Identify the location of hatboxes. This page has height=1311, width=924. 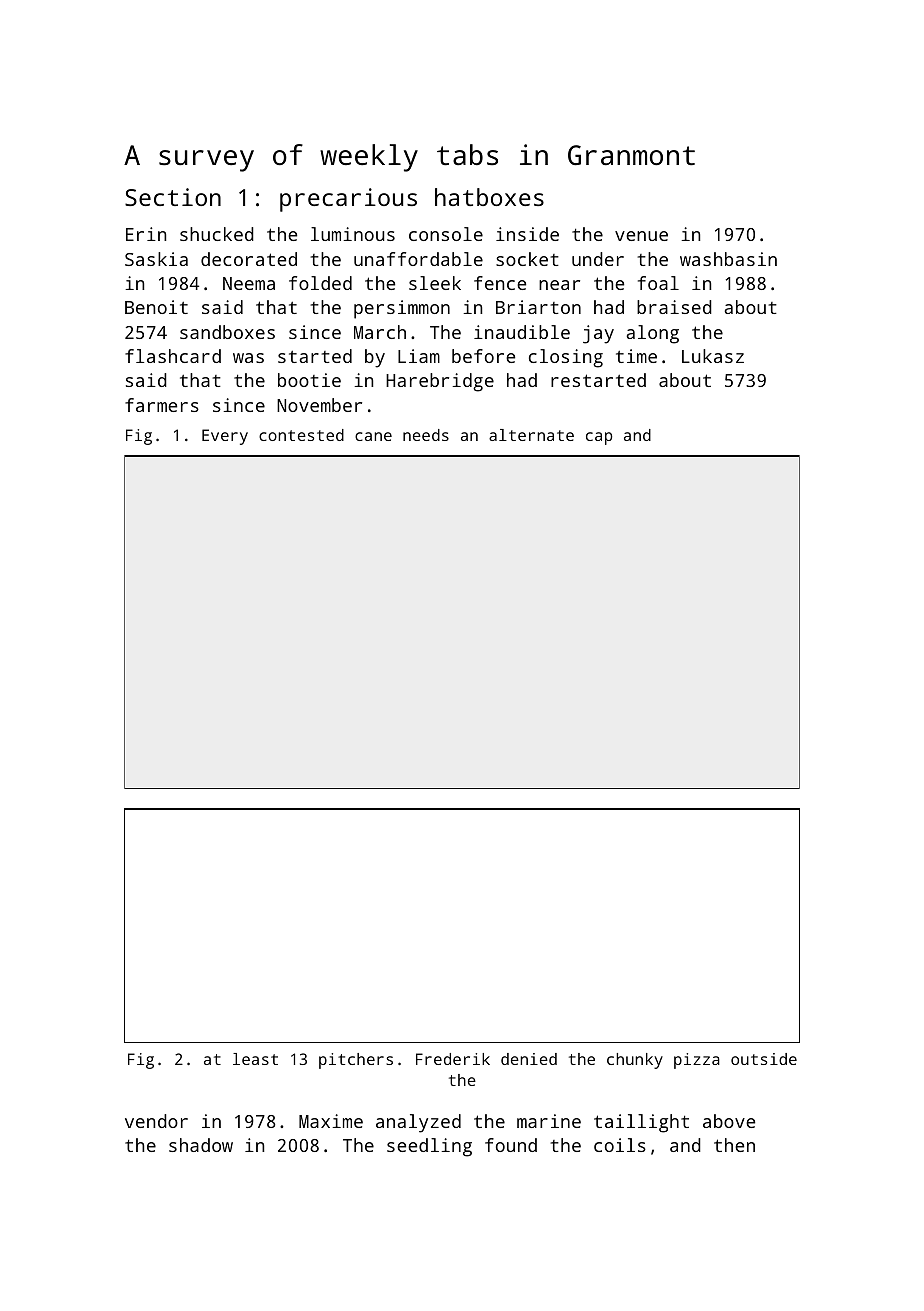
(489, 197).
